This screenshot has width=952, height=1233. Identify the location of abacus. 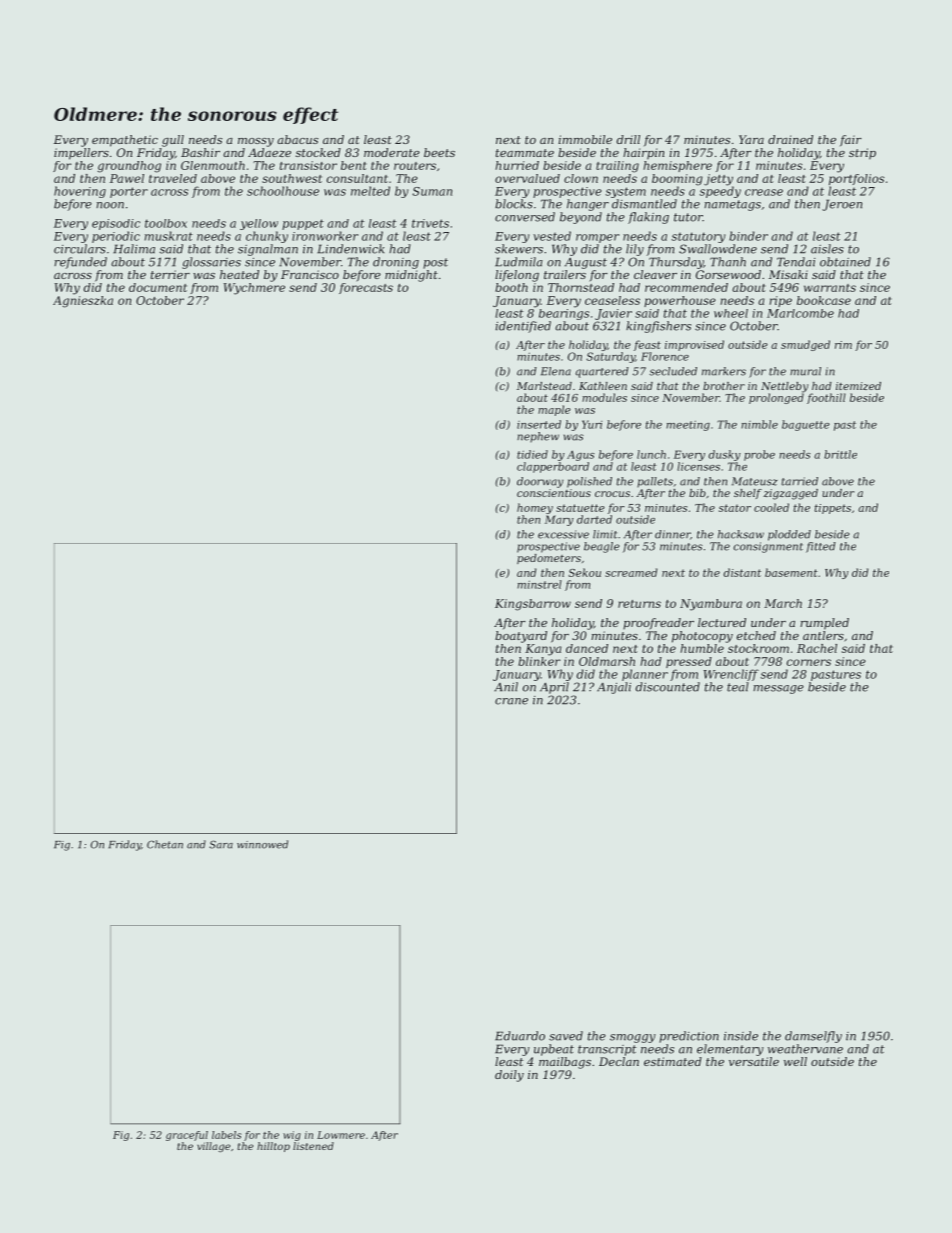
(297, 139).
